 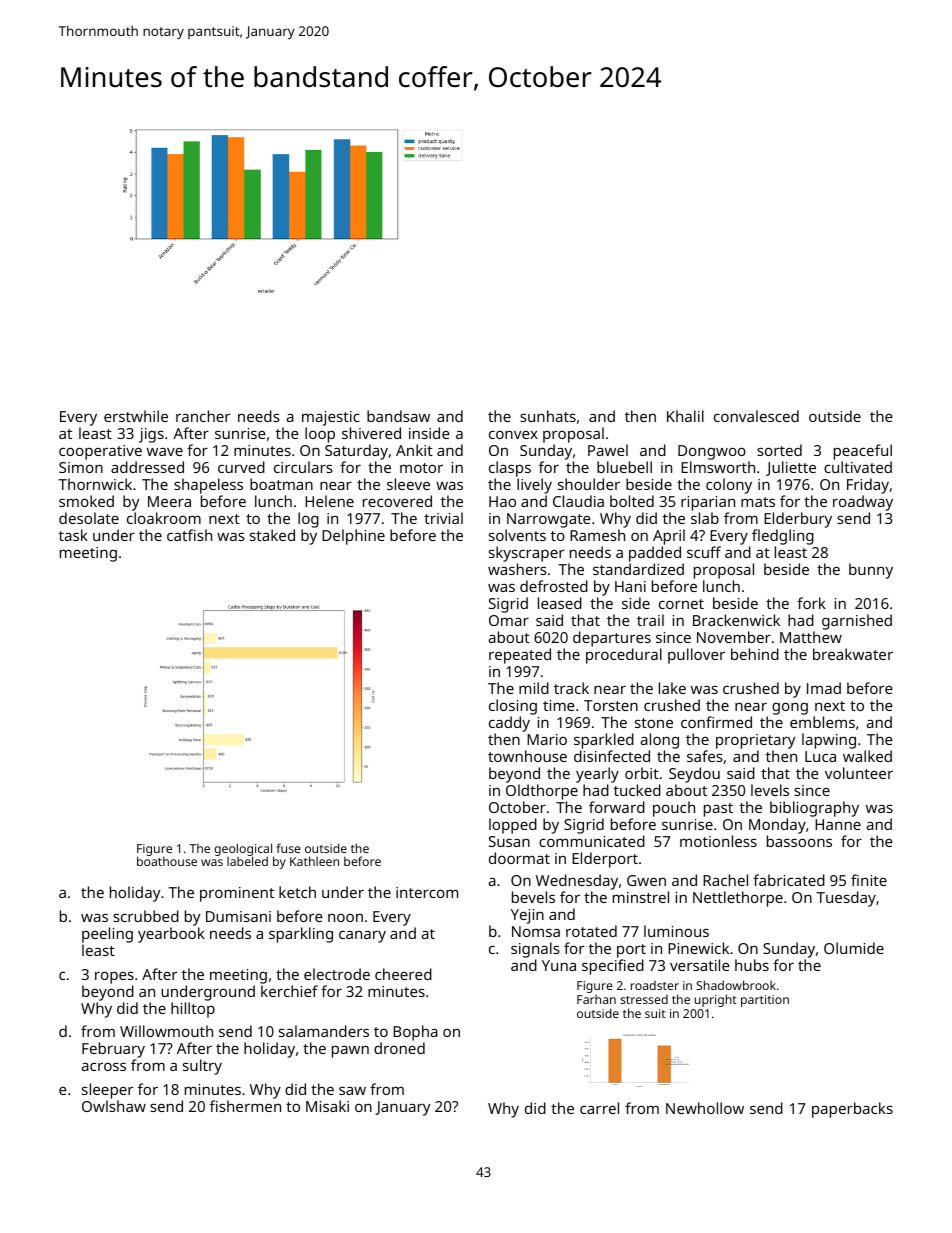 I want to click on Willowmouth, so click(x=166, y=1031).
